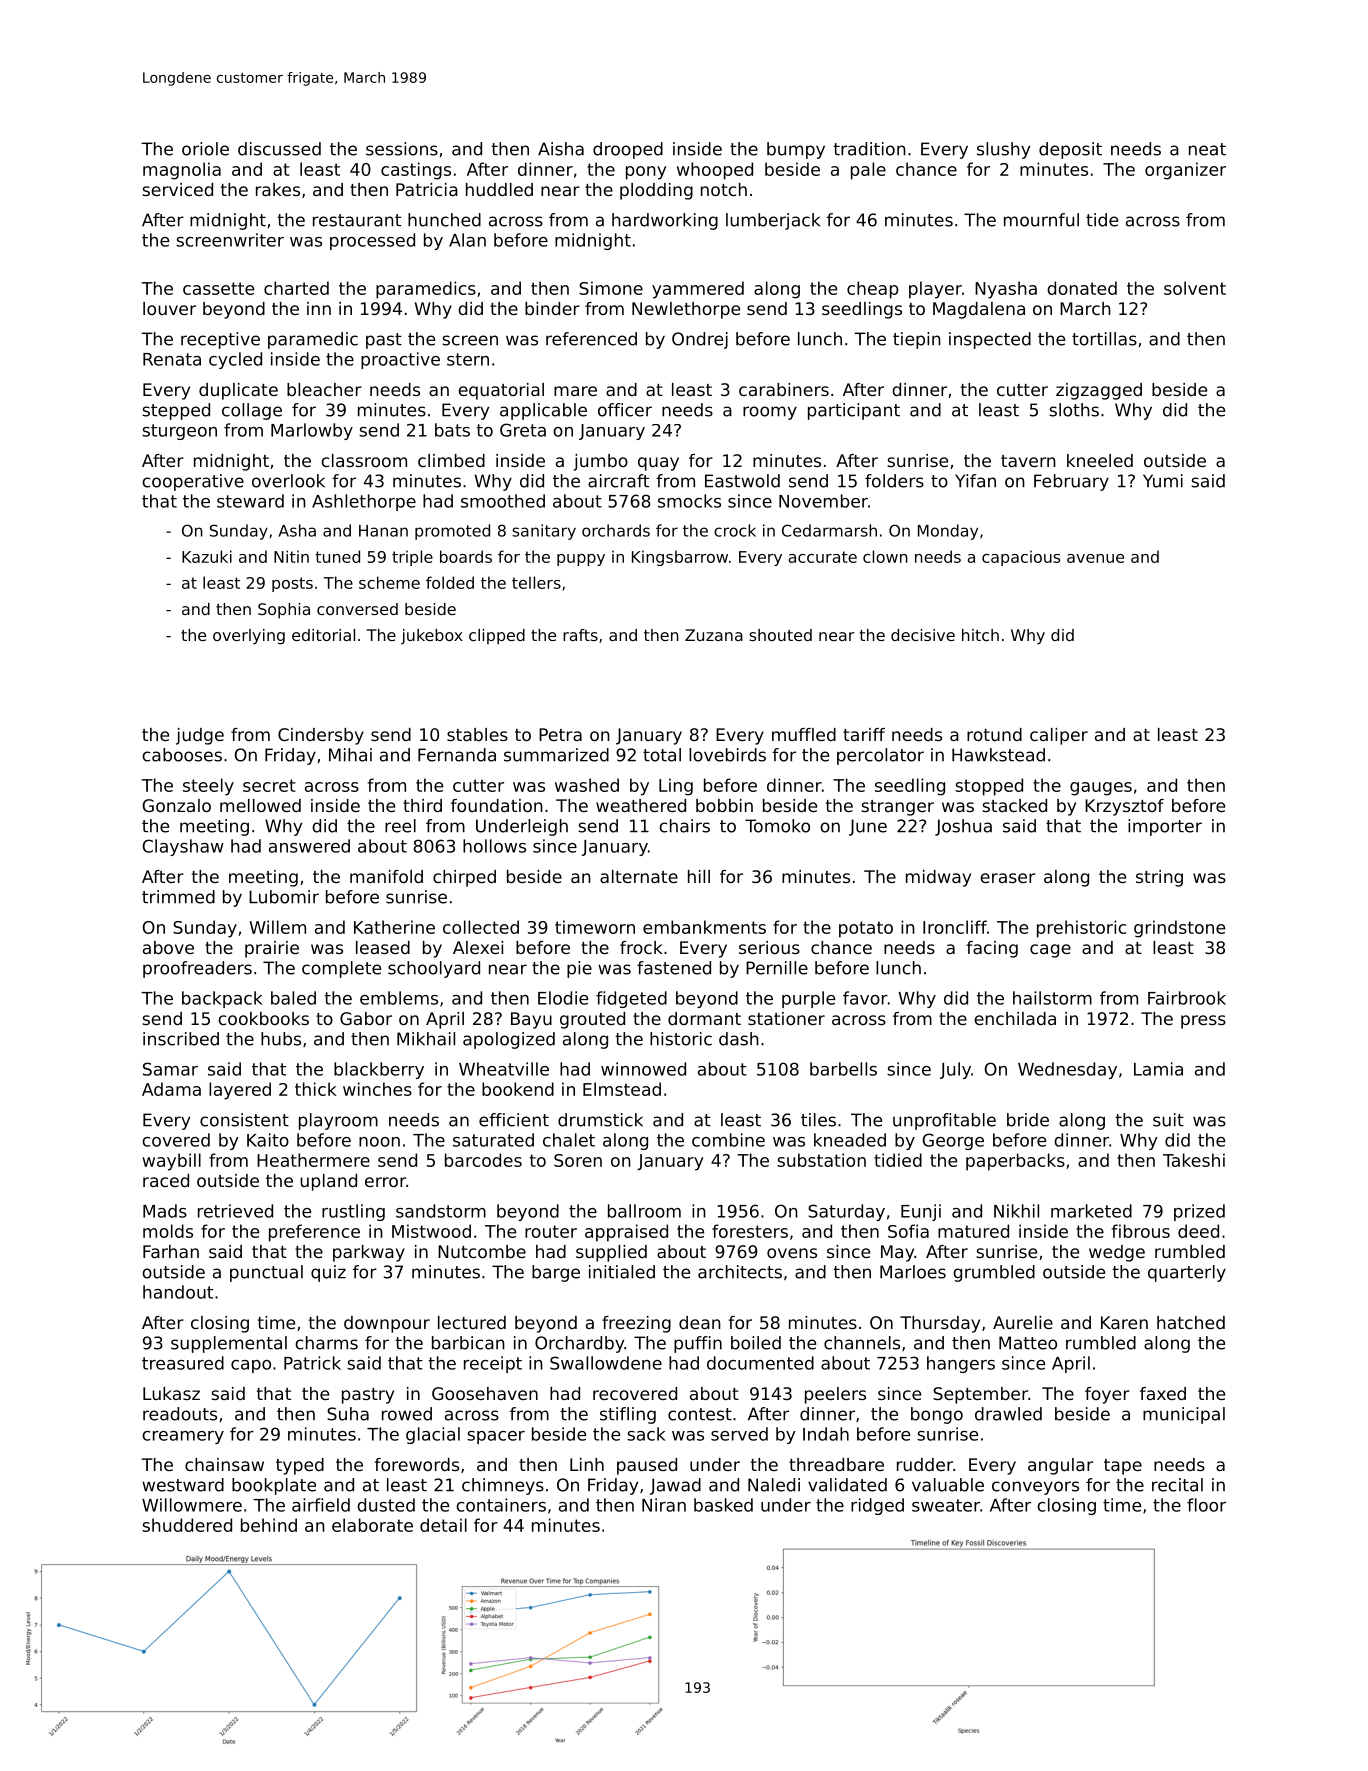  I want to click on downpour, so click(387, 1324).
